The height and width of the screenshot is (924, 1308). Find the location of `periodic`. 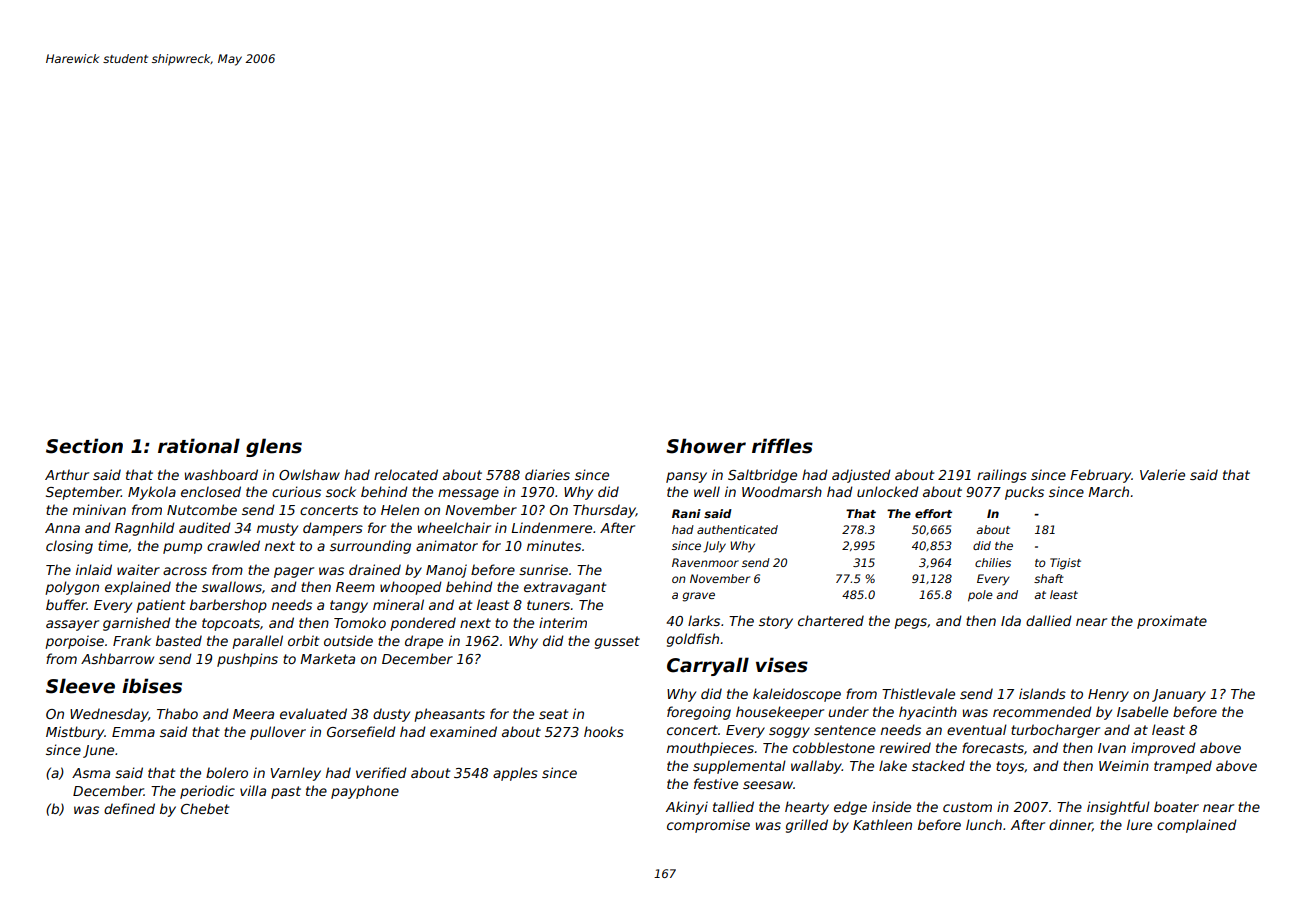

periodic is located at coordinates (207, 792).
